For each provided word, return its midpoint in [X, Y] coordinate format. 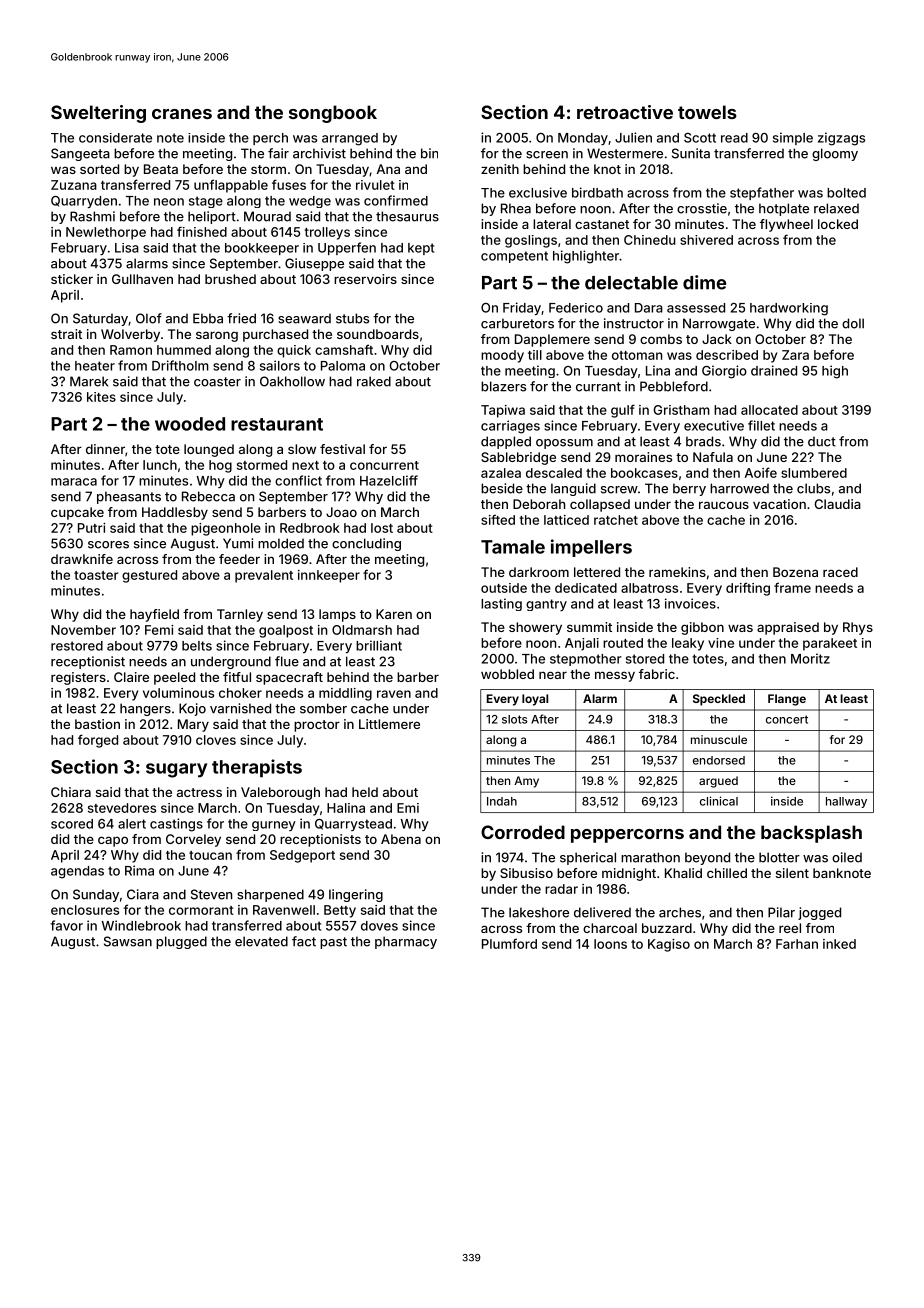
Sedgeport [302, 856]
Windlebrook [141, 925]
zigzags [841, 139]
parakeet [830, 644]
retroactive [625, 112]
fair [278, 153]
